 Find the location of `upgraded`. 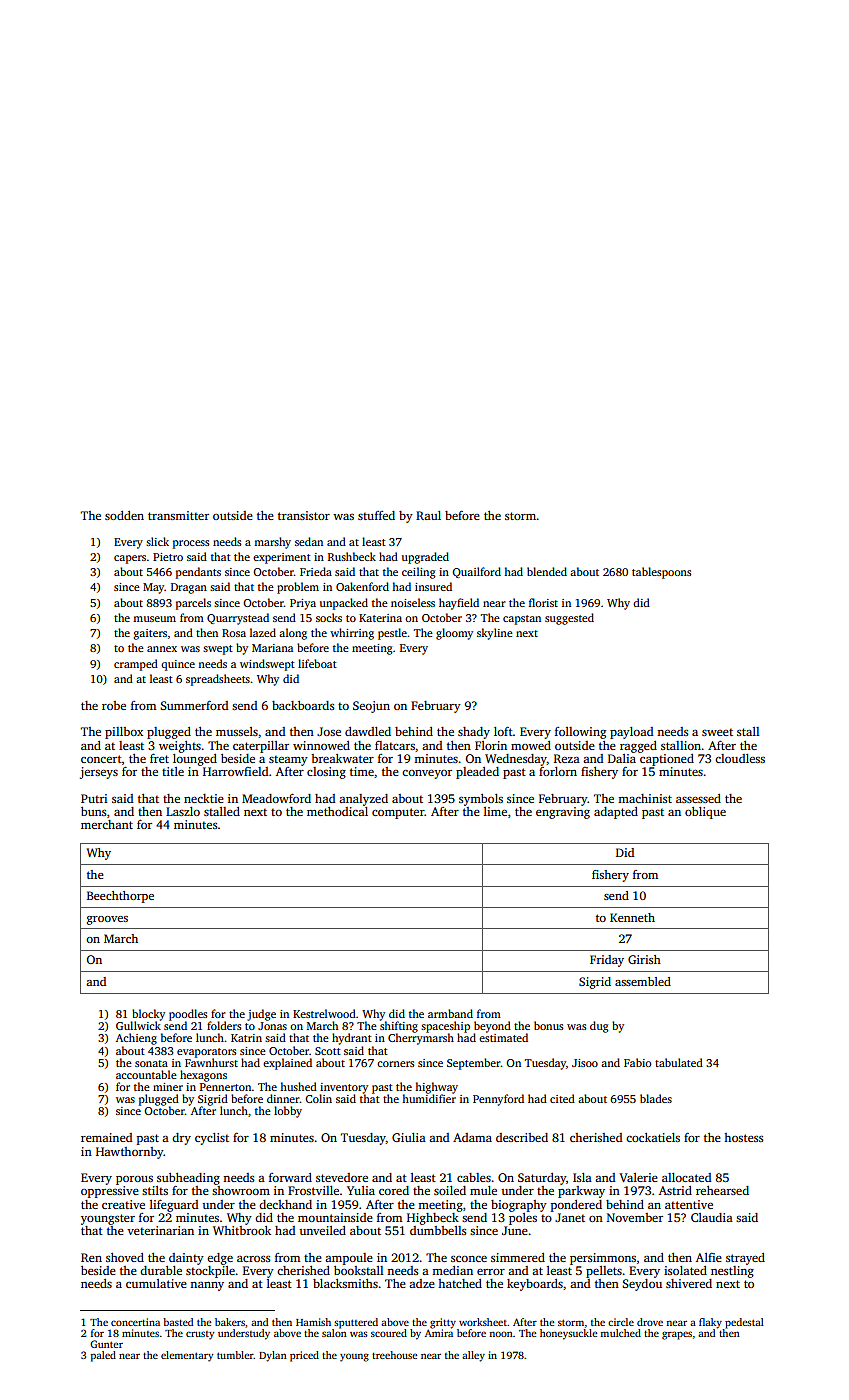

upgraded is located at coordinates (425, 558).
